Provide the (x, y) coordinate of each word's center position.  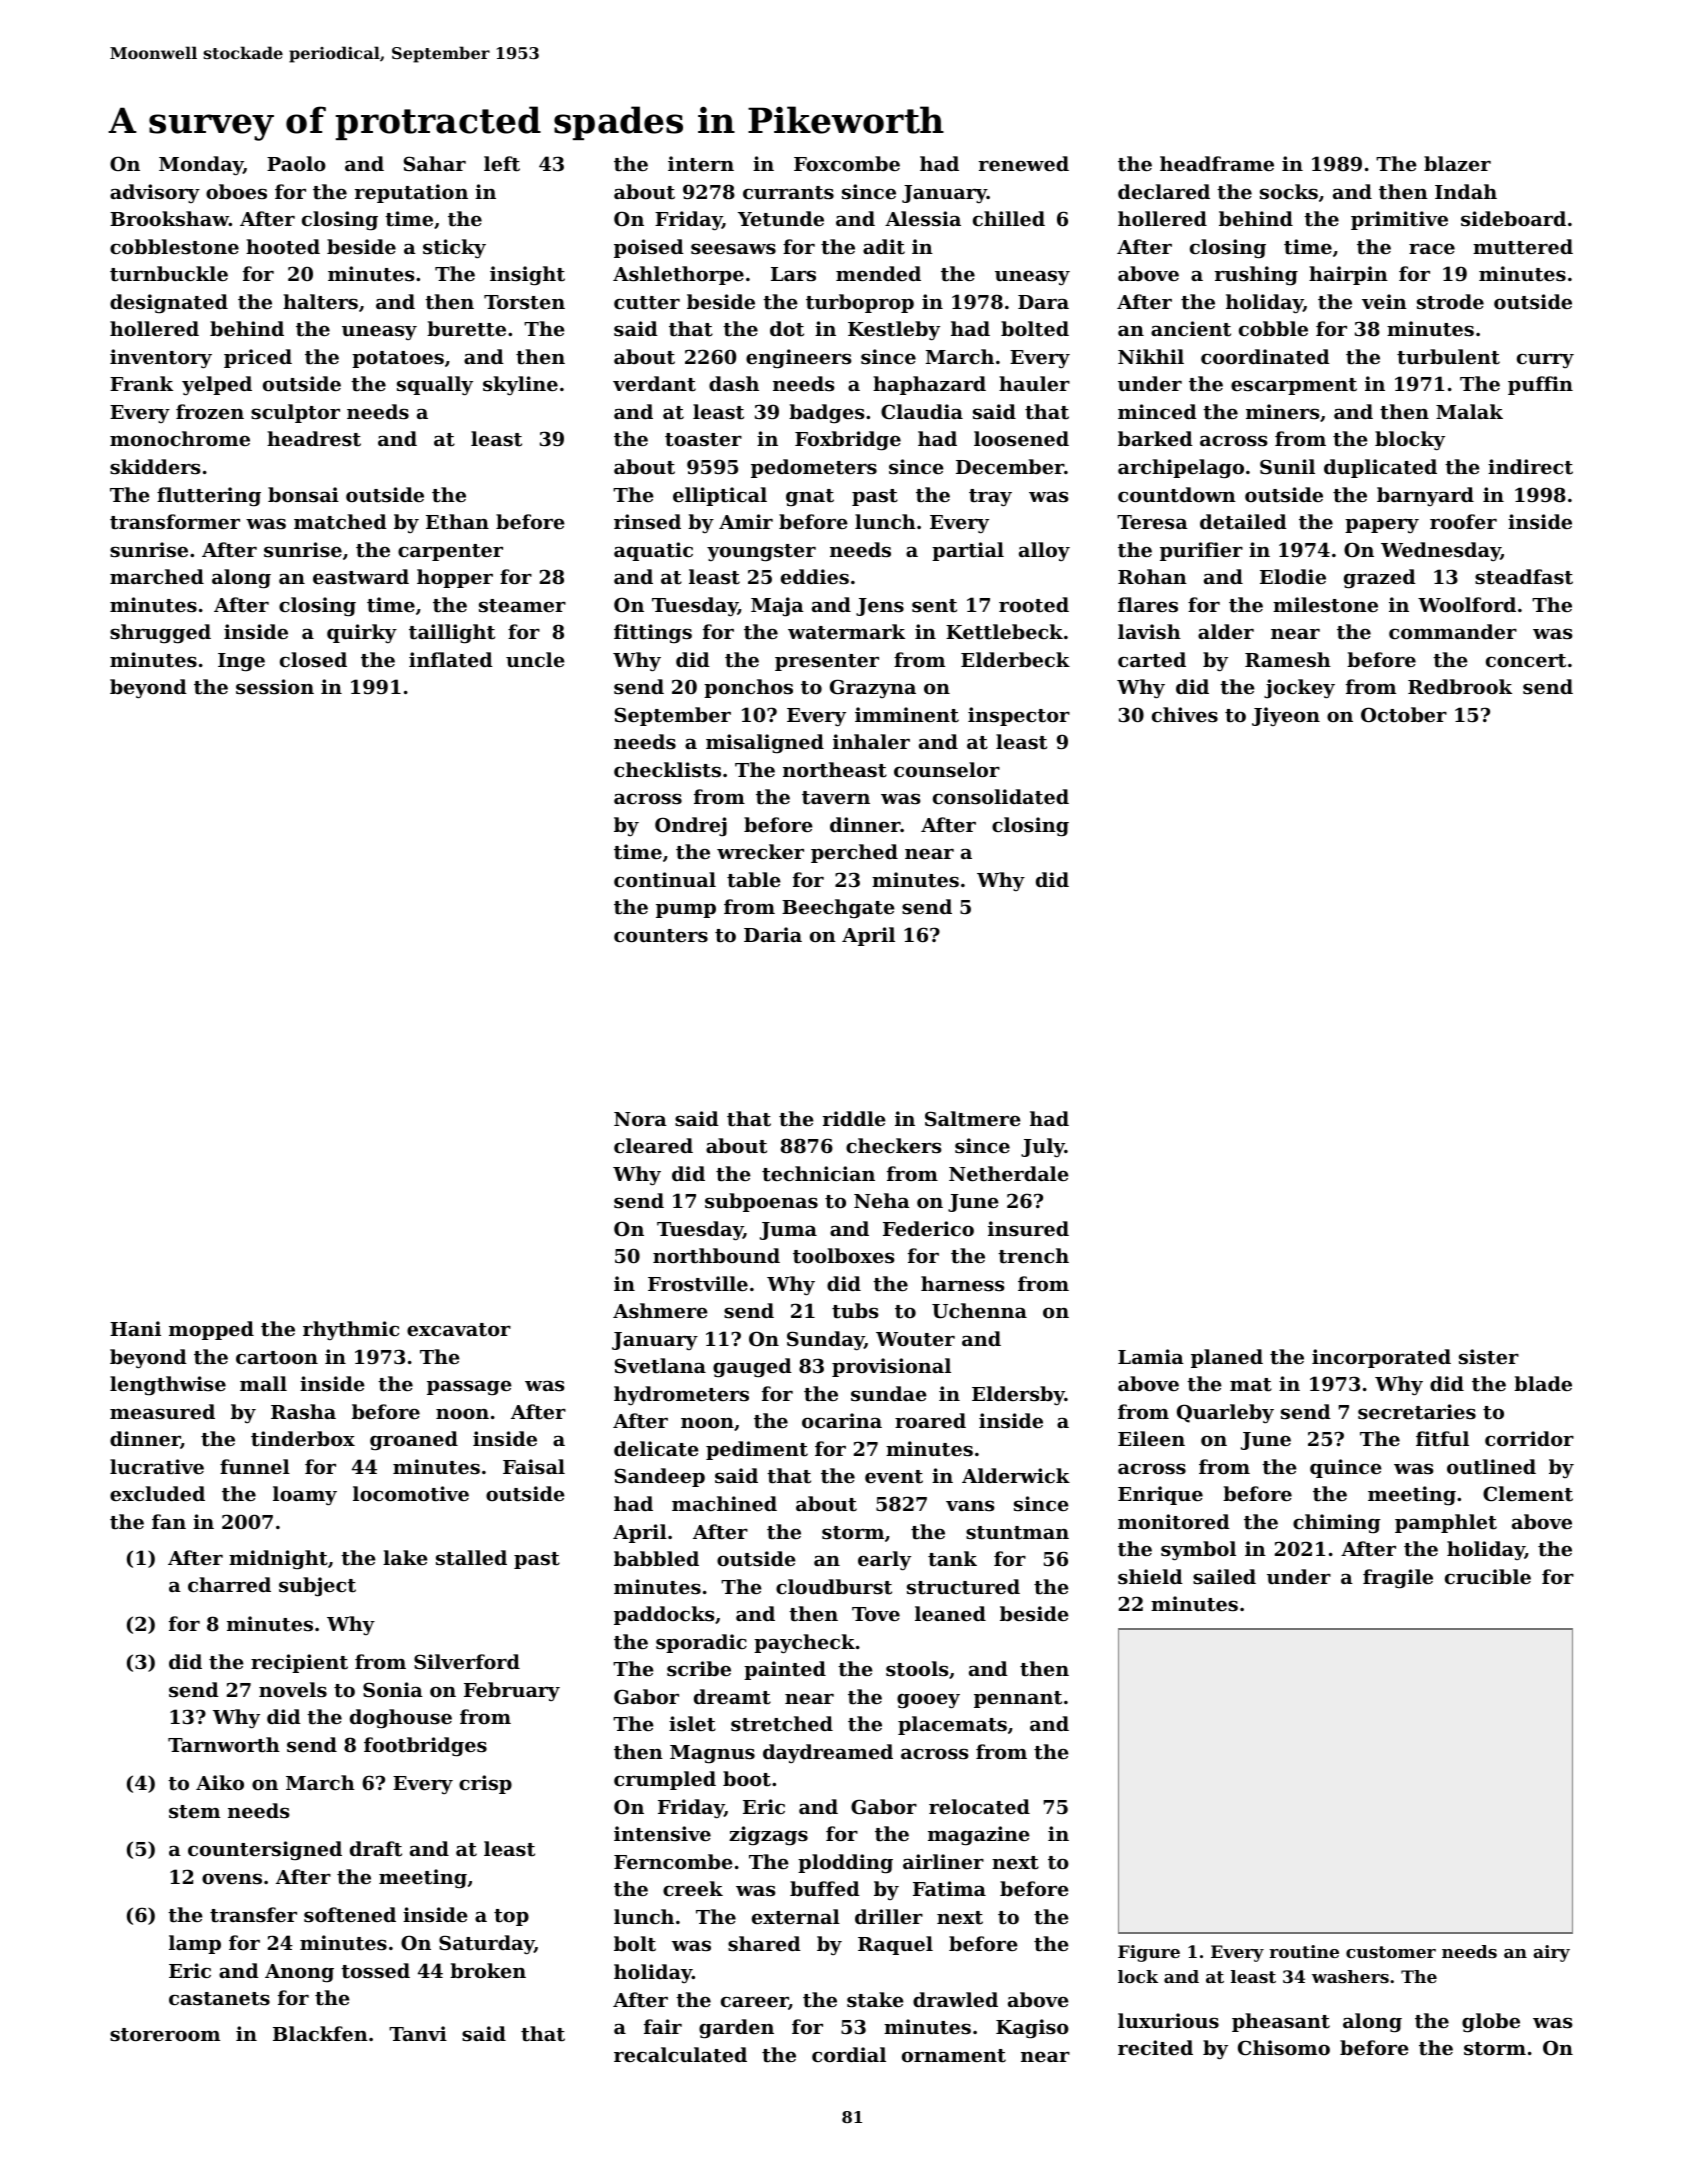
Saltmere (973, 1119)
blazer (1457, 163)
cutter (647, 303)
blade (1543, 1383)
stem (194, 1812)
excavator (459, 1330)
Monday (201, 166)
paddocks (664, 1615)
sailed (1224, 1576)
